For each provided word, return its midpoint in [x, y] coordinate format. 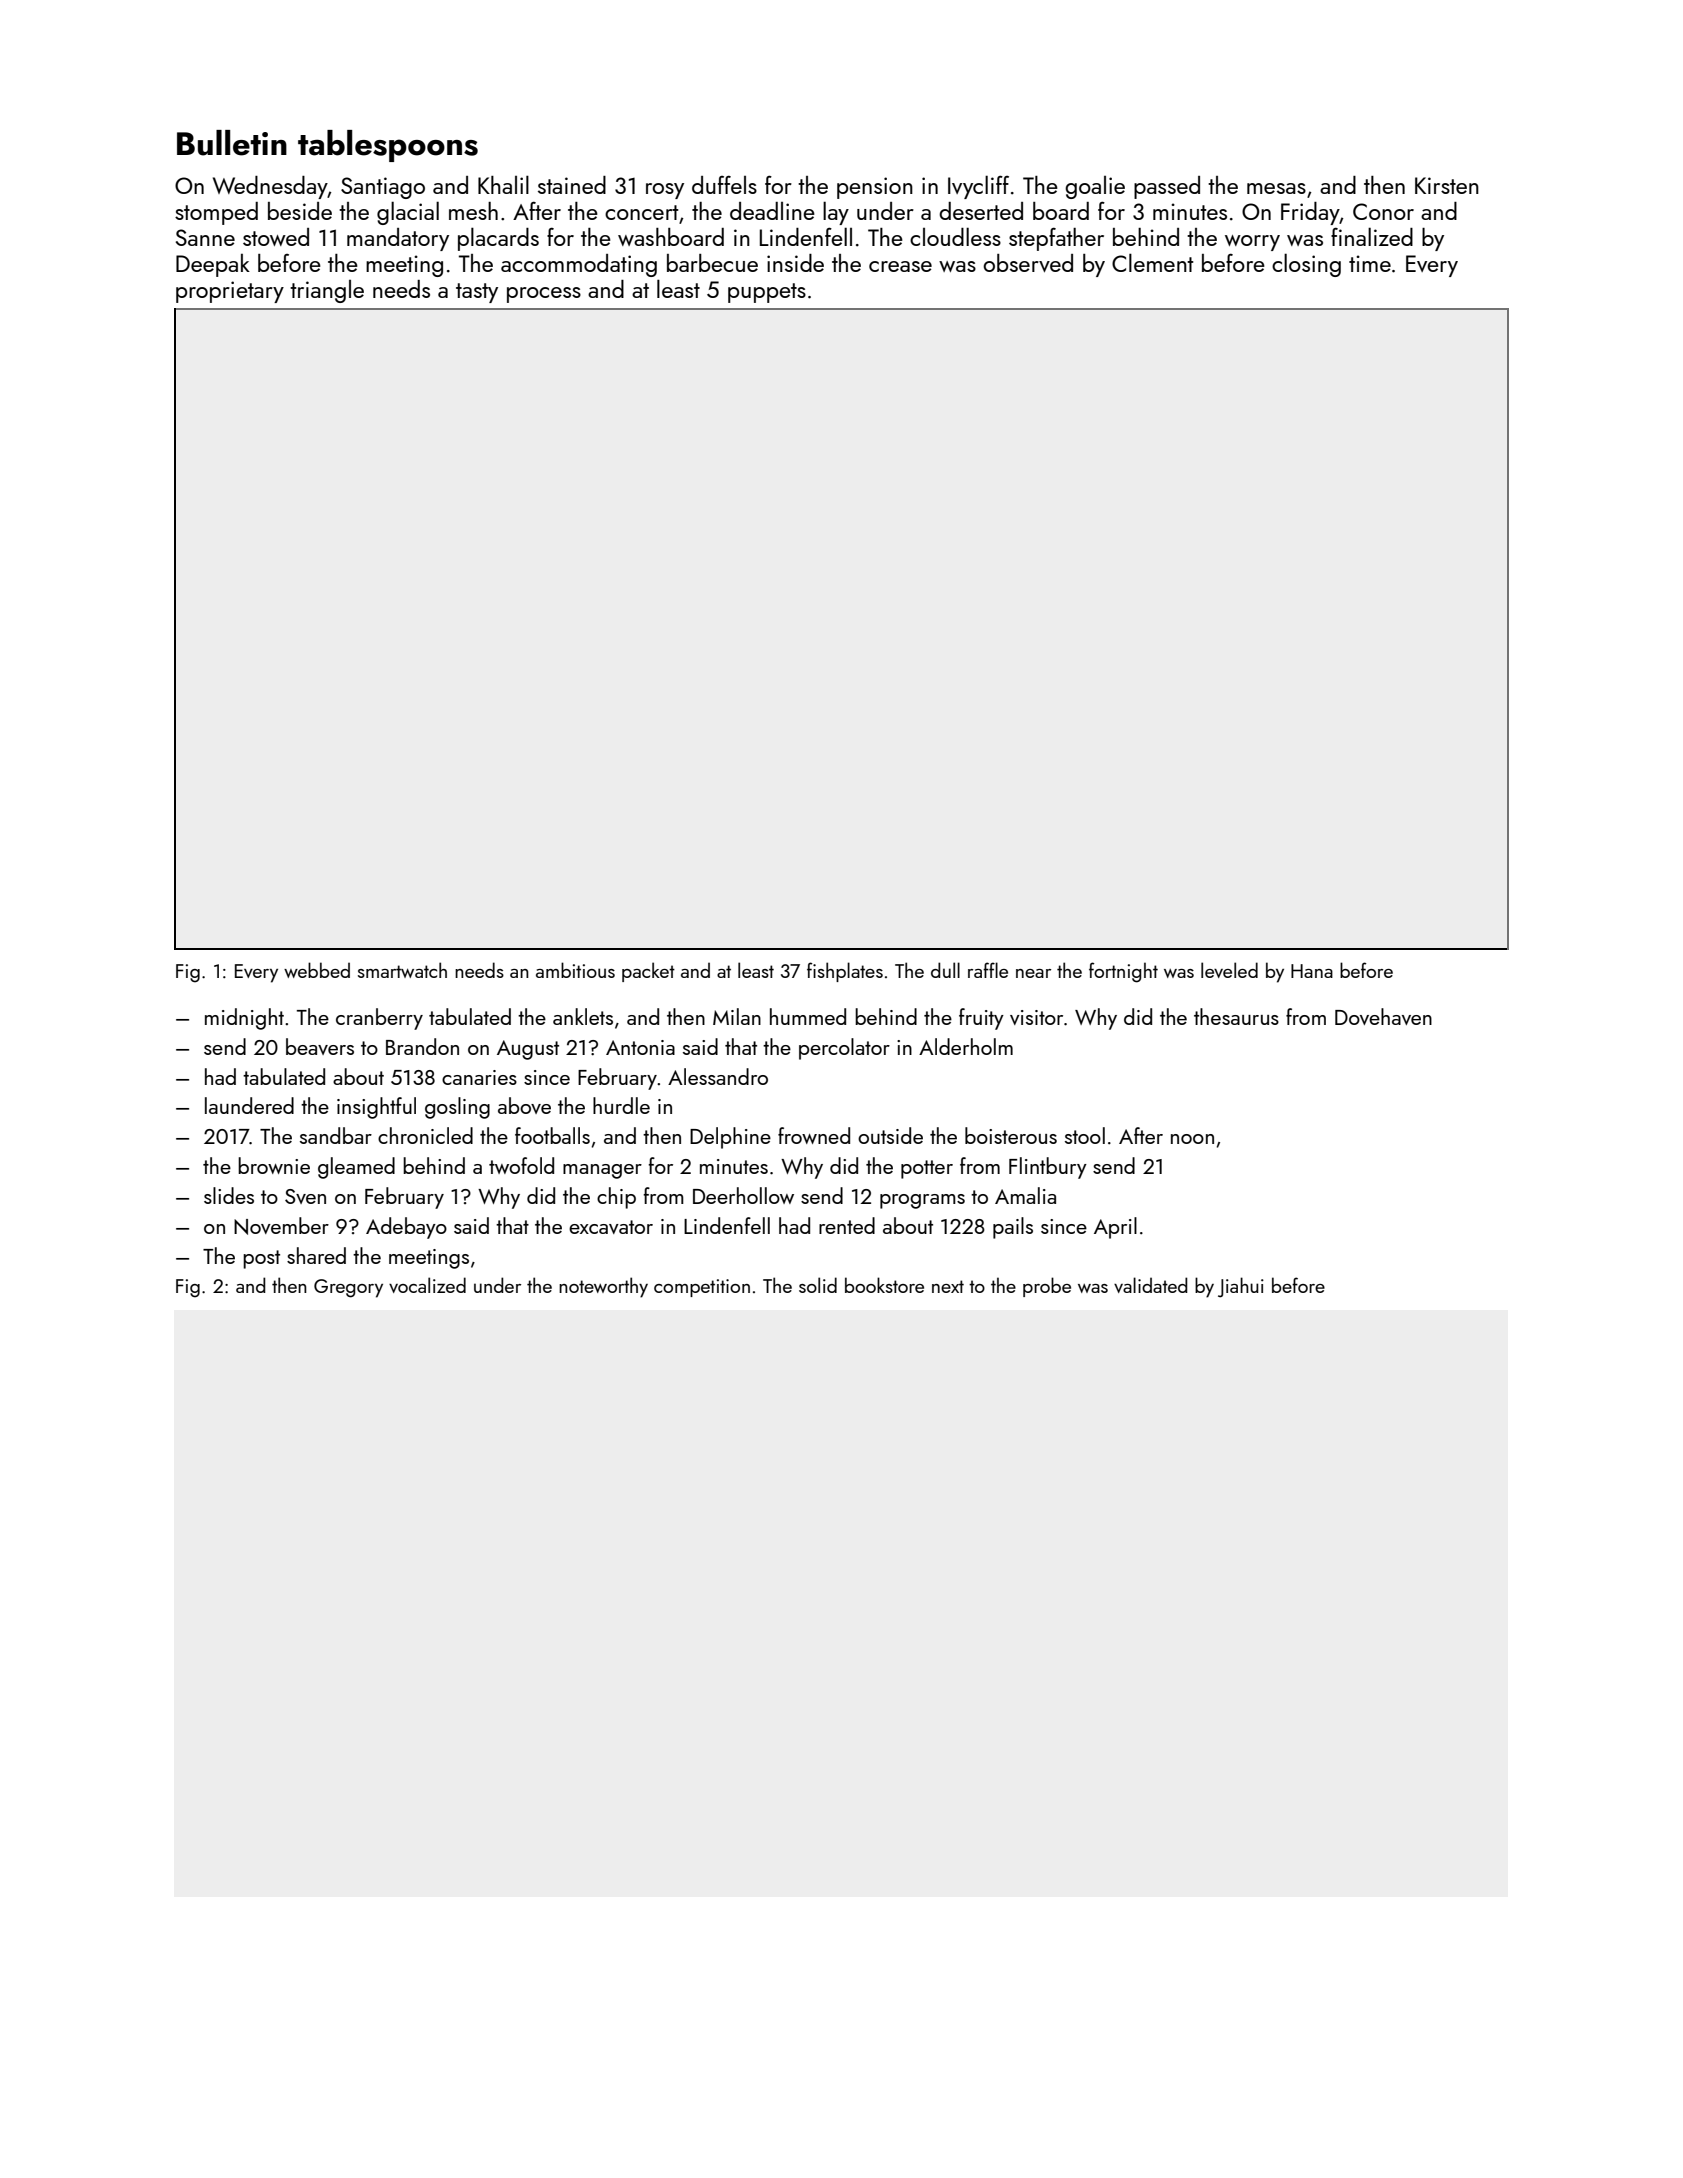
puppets [767, 293]
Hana [1312, 971]
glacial [408, 213]
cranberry [379, 1019]
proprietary [230, 292]
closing [1306, 265]
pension [875, 188]
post [261, 1259]
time [1370, 263]
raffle [988, 970]
